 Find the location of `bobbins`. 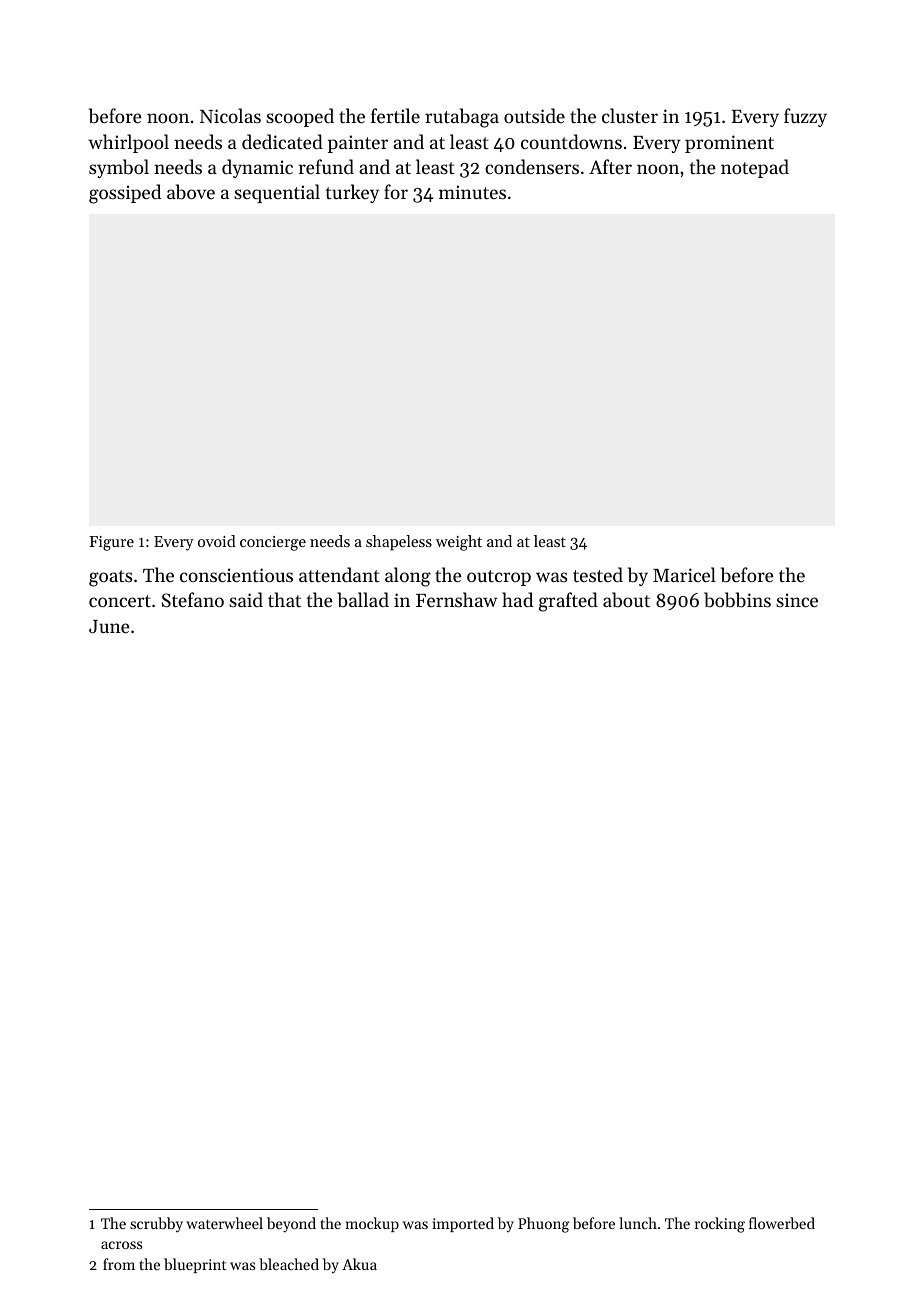

bobbins is located at coordinates (737, 600).
